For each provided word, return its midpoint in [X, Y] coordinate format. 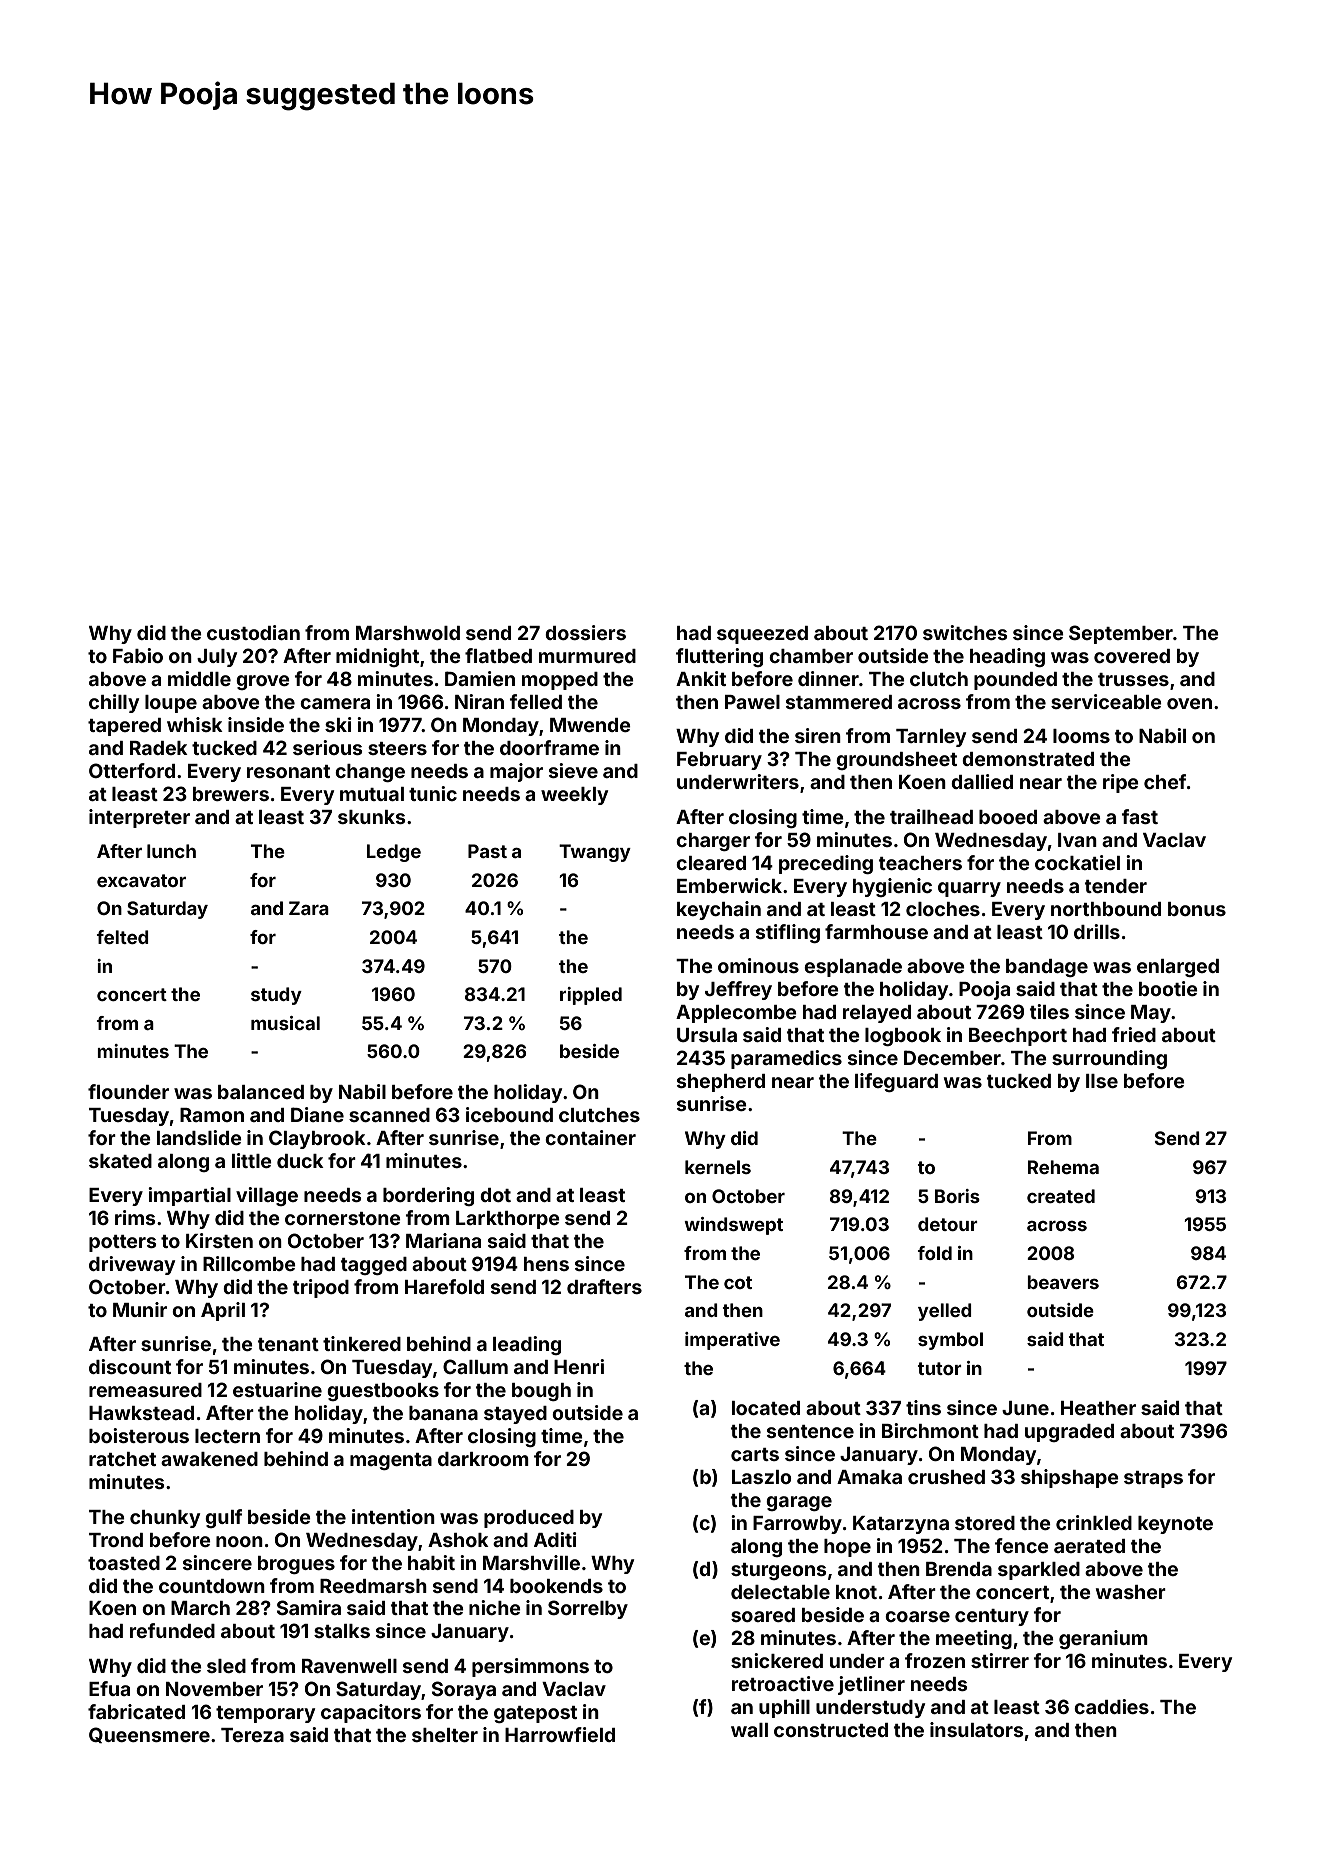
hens [546, 1264]
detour [948, 1224]
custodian [253, 632]
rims [135, 1217]
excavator [141, 880]
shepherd [721, 1083]
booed [1008, 817]
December [952, 1057]
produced [529, 1519]
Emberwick [729, 885]
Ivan [1077, 840]
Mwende [590, 725]
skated [120, 1161]
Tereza [252, 1735]
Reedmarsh [373, 1586]
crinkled [1094, 1522]
